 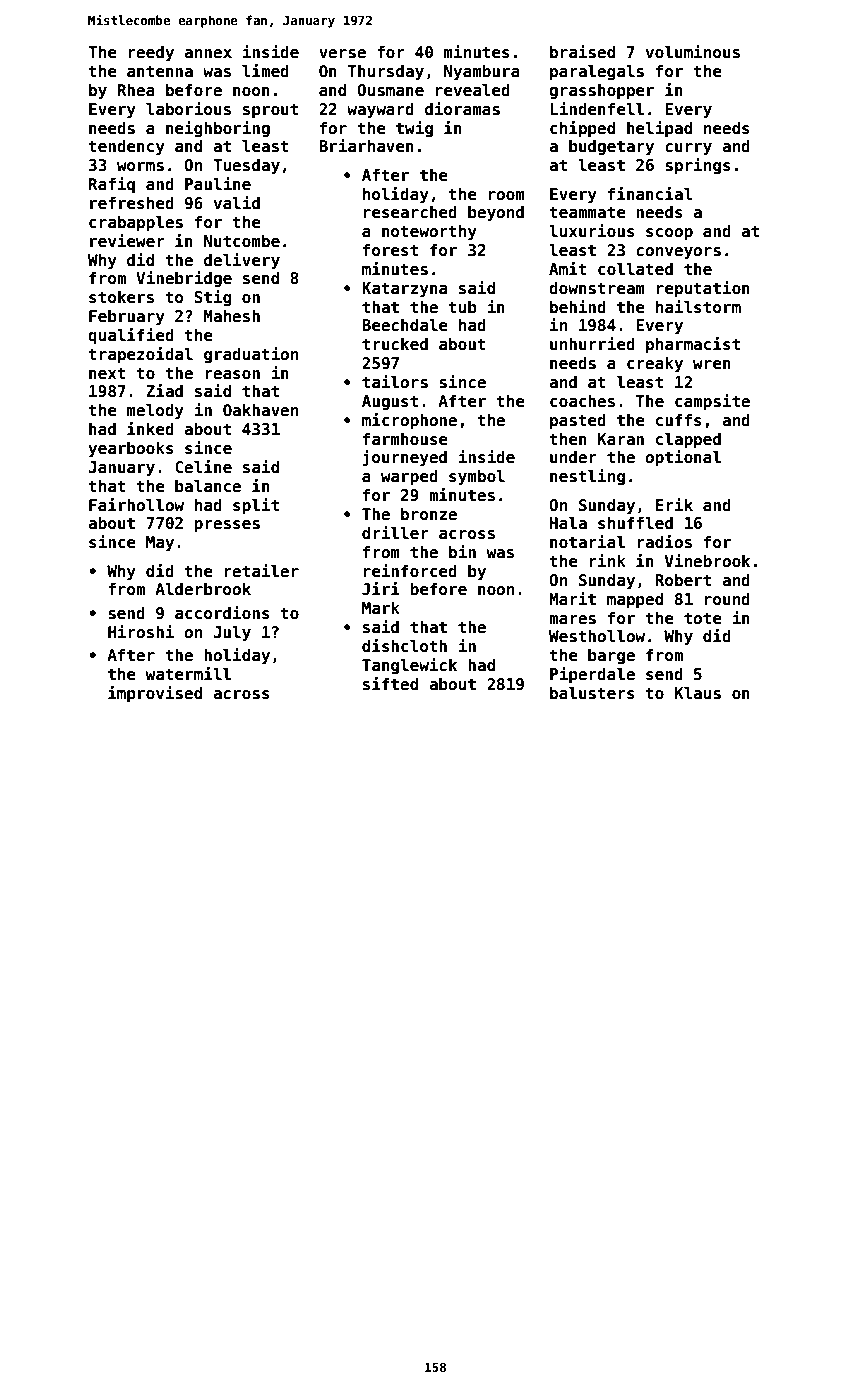 I want to click on Ousmane, so click(x=390, y=90).
